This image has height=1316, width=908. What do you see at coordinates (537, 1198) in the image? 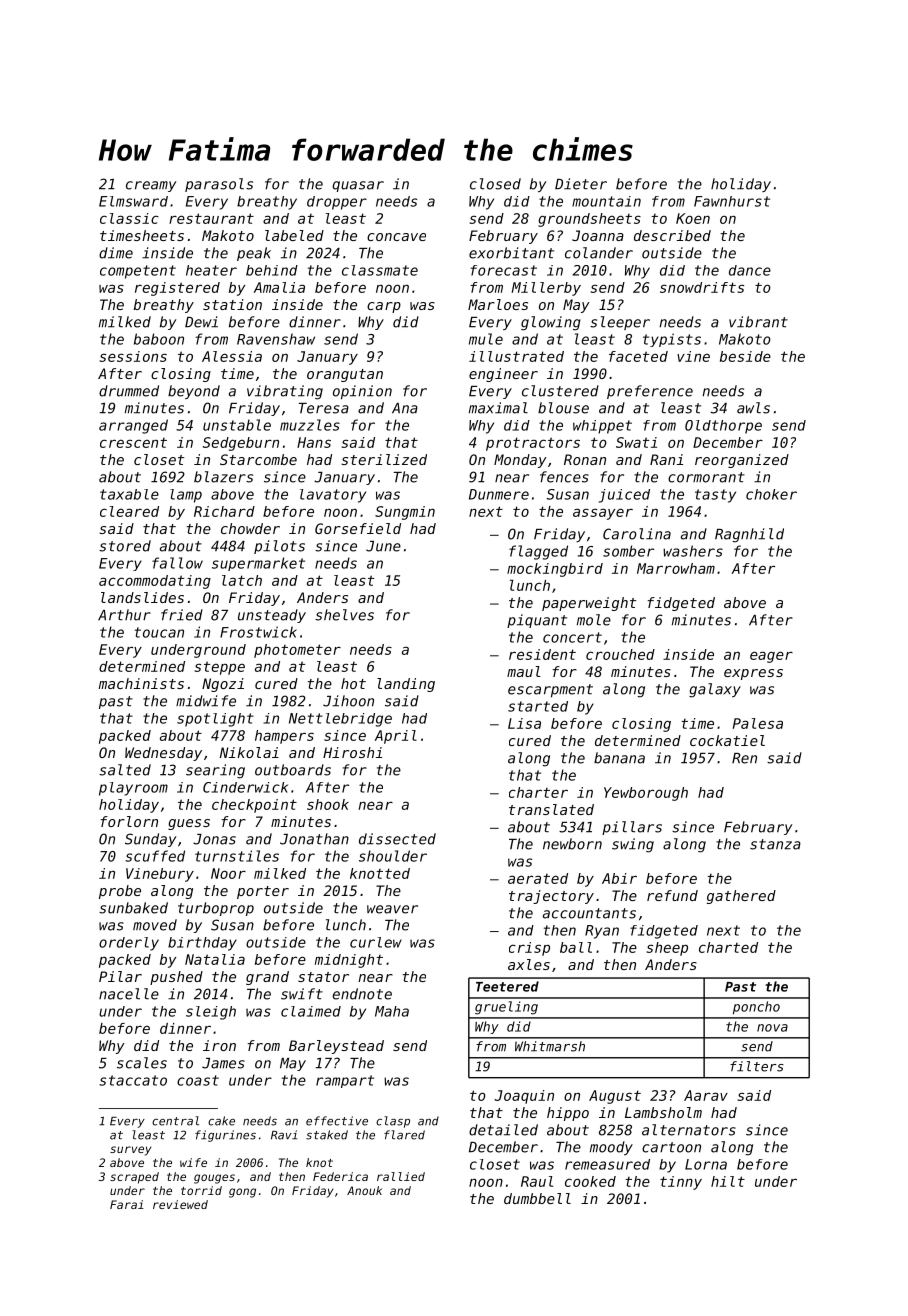
I see `dumbbell` at bounding box center [537, 1198].
